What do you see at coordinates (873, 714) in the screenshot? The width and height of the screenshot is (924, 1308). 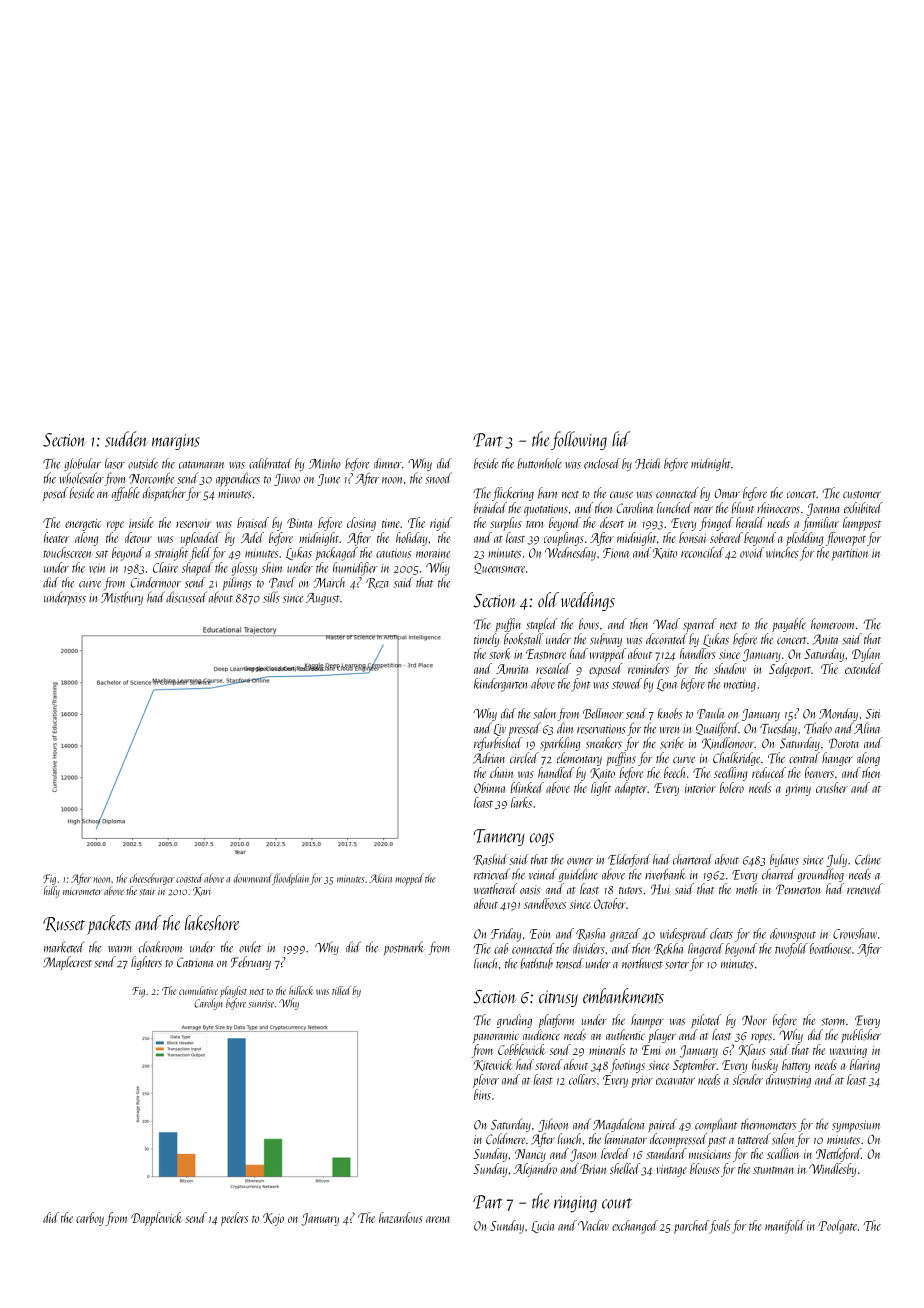 I see `Siti` at bounding box center [873, 714].
